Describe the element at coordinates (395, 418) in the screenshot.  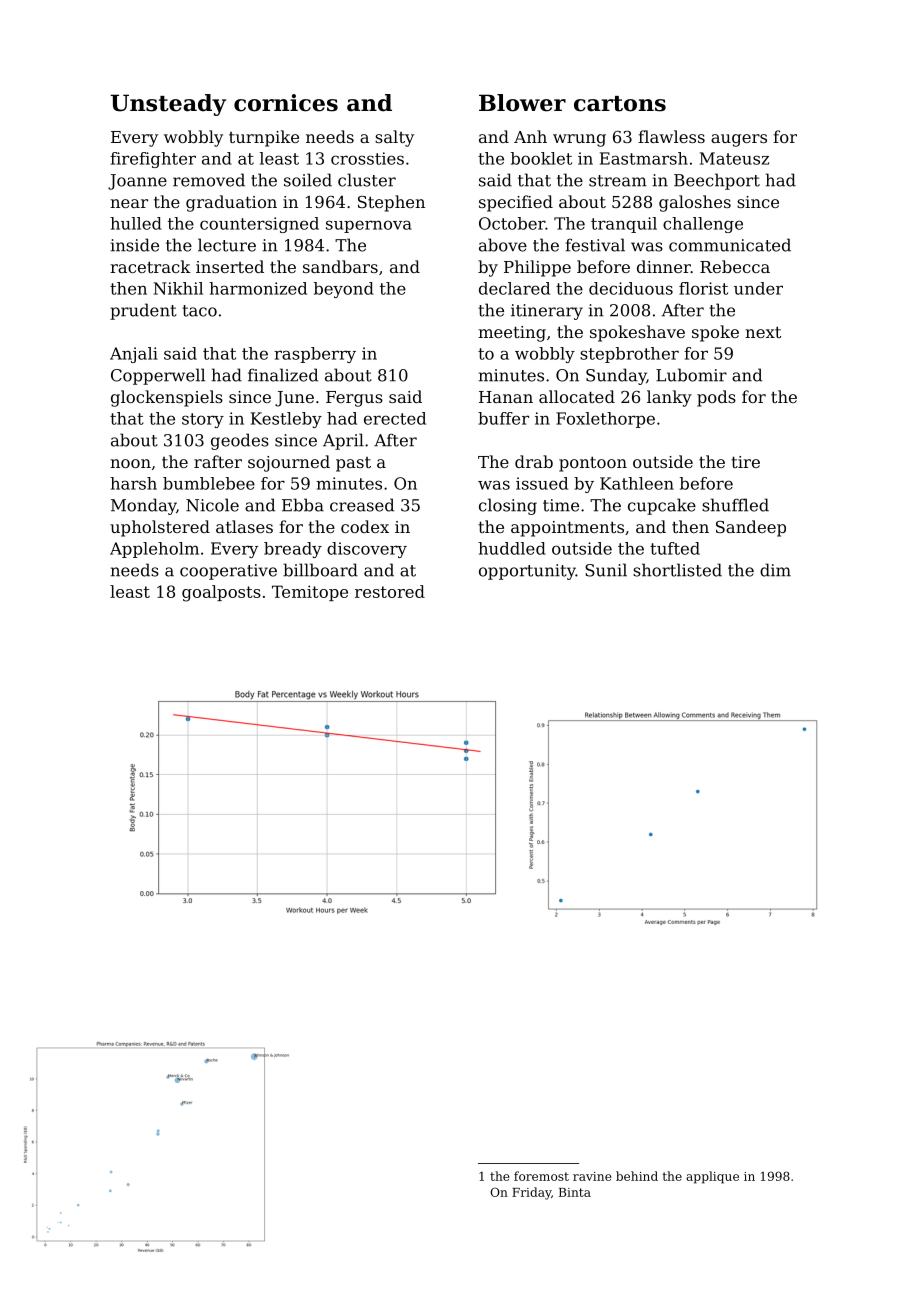
I see `erected` at that location.
